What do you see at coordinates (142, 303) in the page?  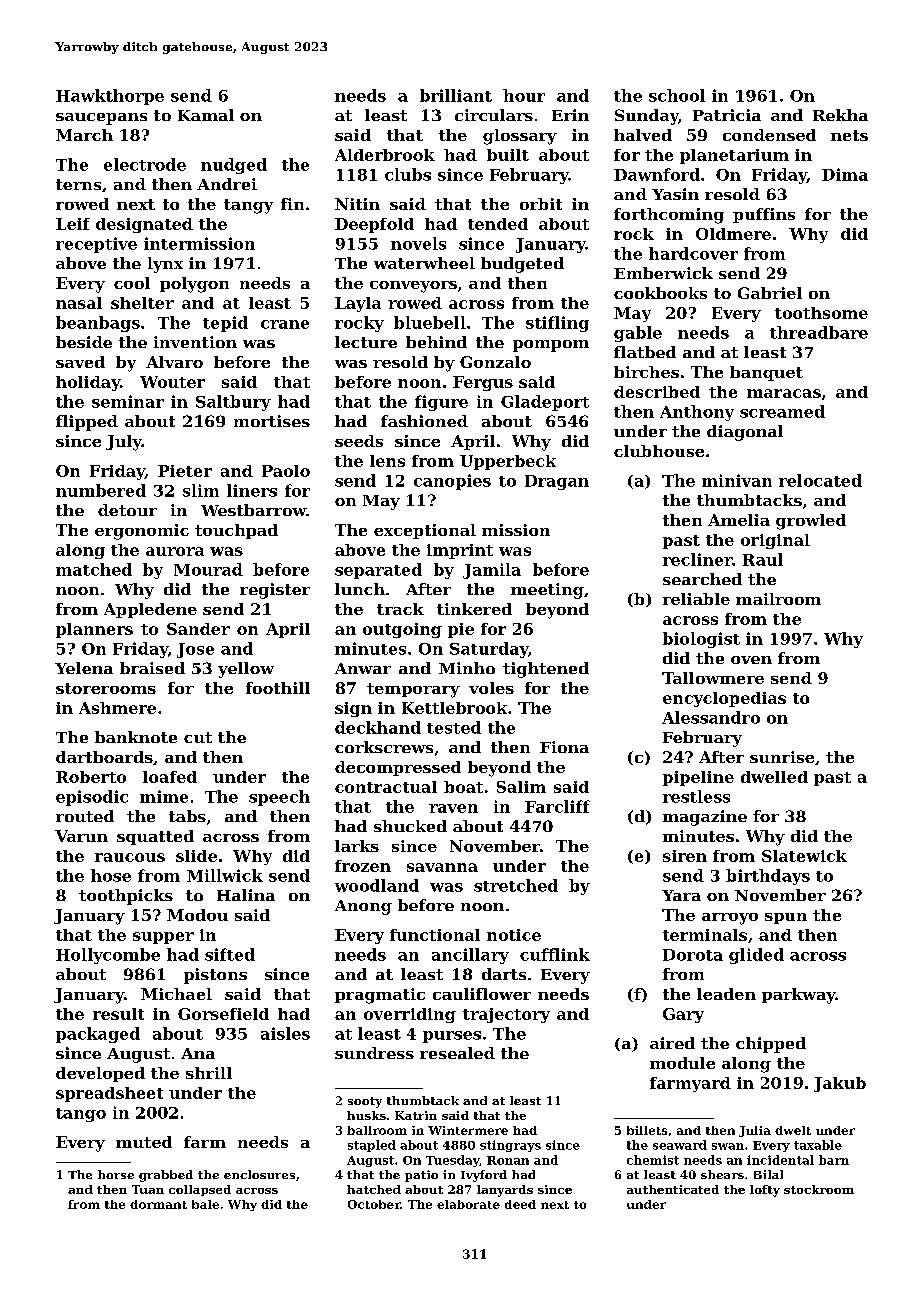 I see `shelter` at bounding box center [142, 303].
